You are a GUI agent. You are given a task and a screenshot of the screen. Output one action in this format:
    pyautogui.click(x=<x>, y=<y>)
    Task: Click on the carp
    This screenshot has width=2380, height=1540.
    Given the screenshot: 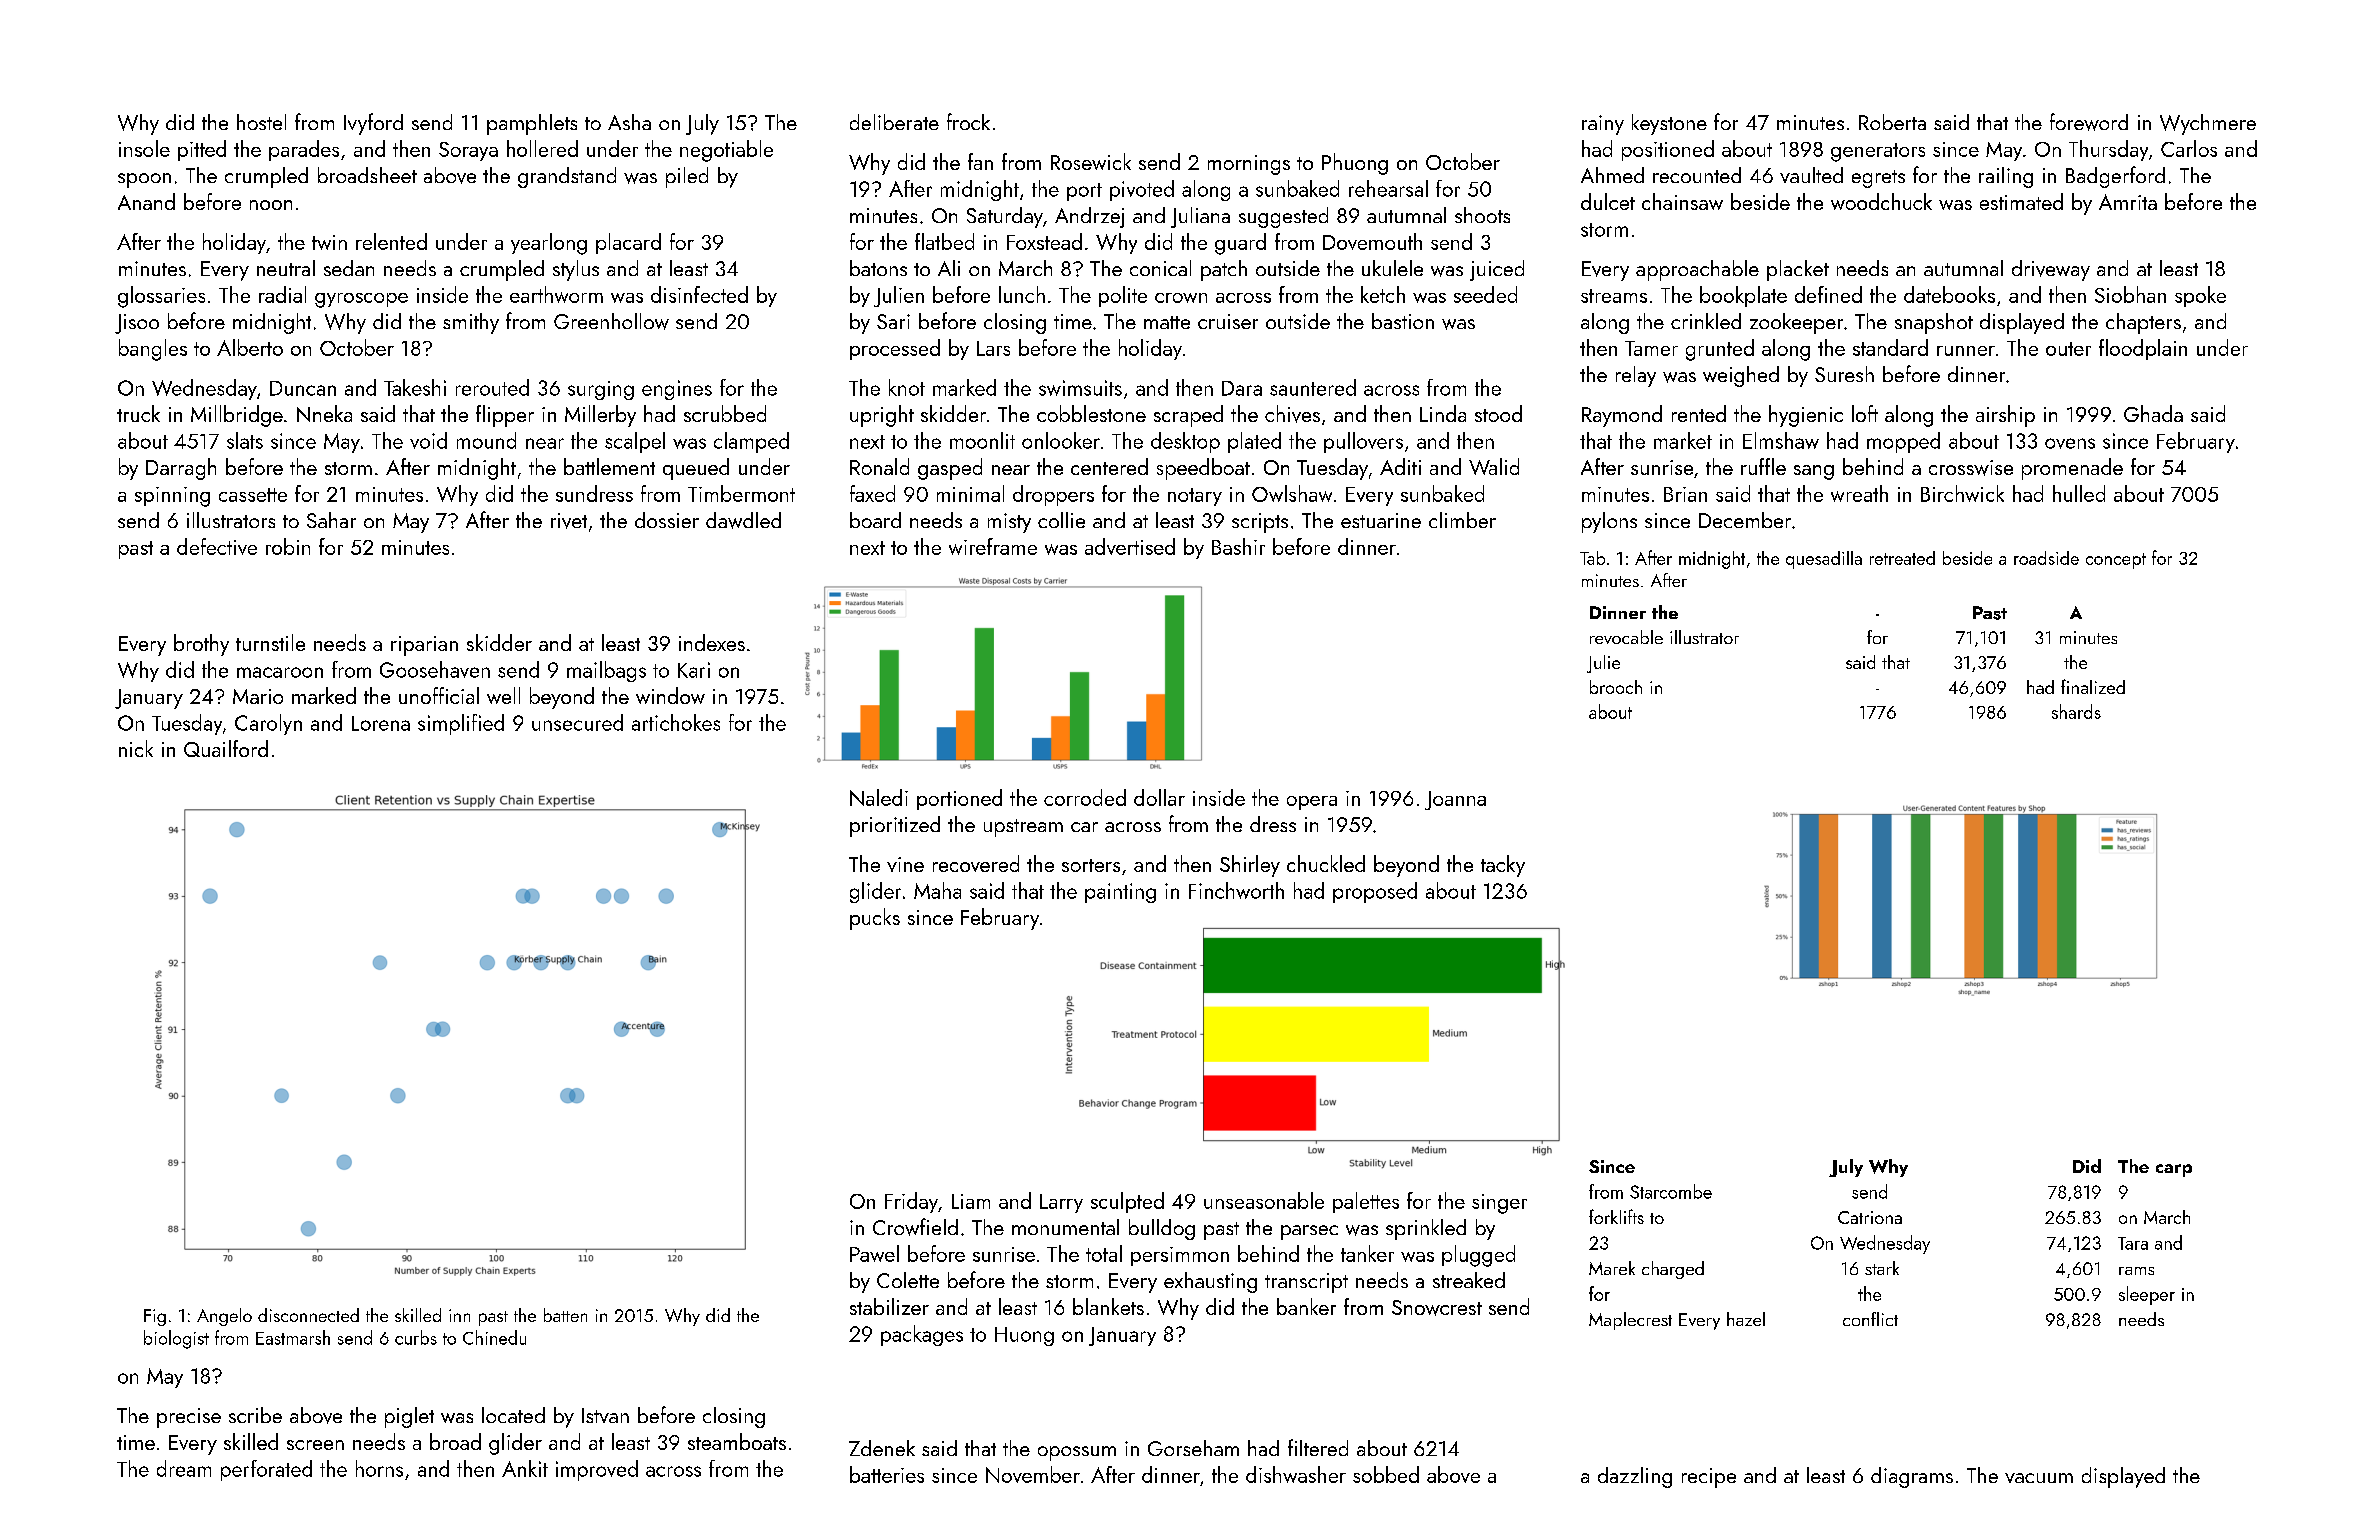 What is the action you would take?
    pyautogui.click(x=2174, y=1170)
